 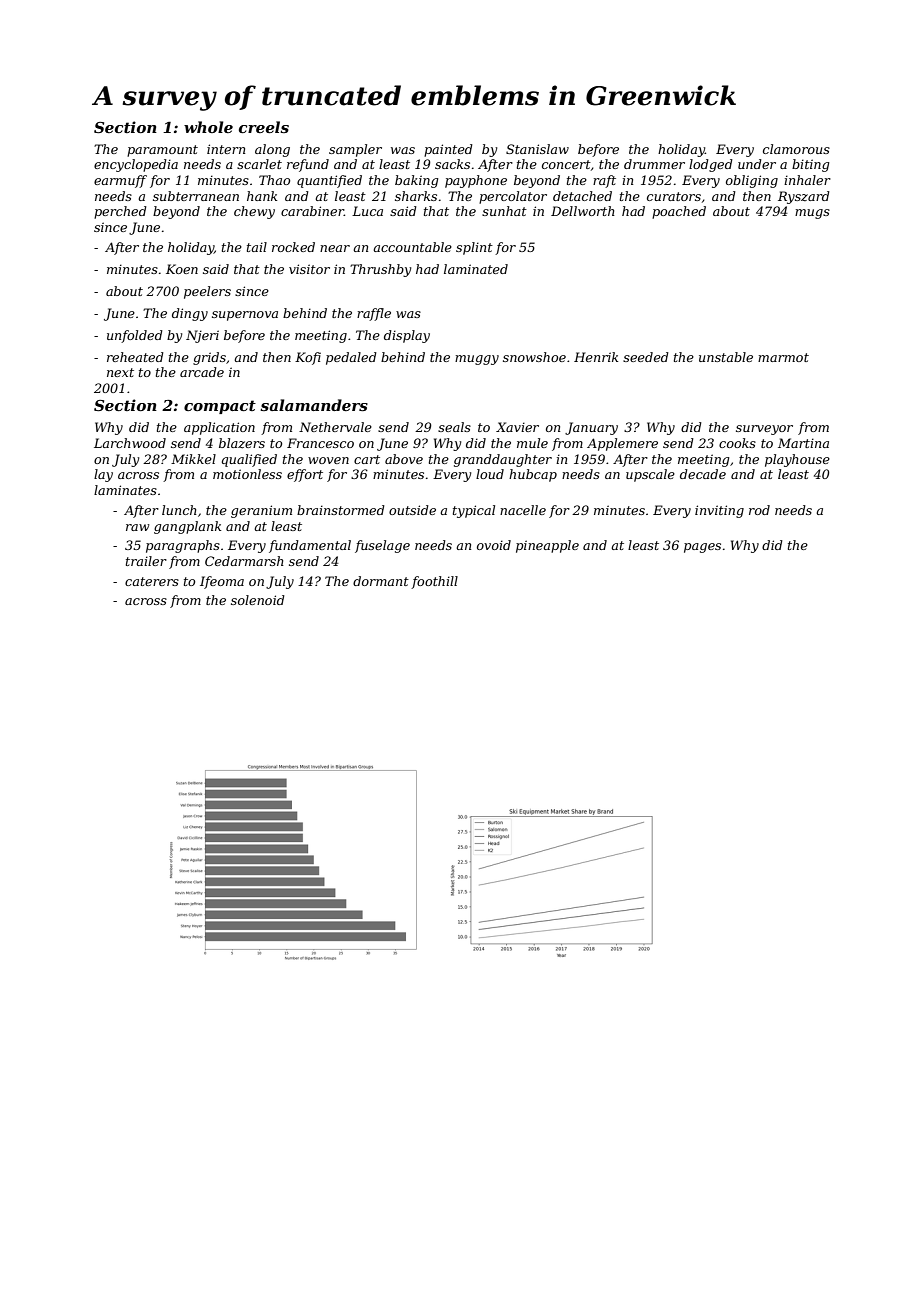 What do you see at coordinates (454, 427) in the document?
I see `seals` at bounding box center [454, 427].
